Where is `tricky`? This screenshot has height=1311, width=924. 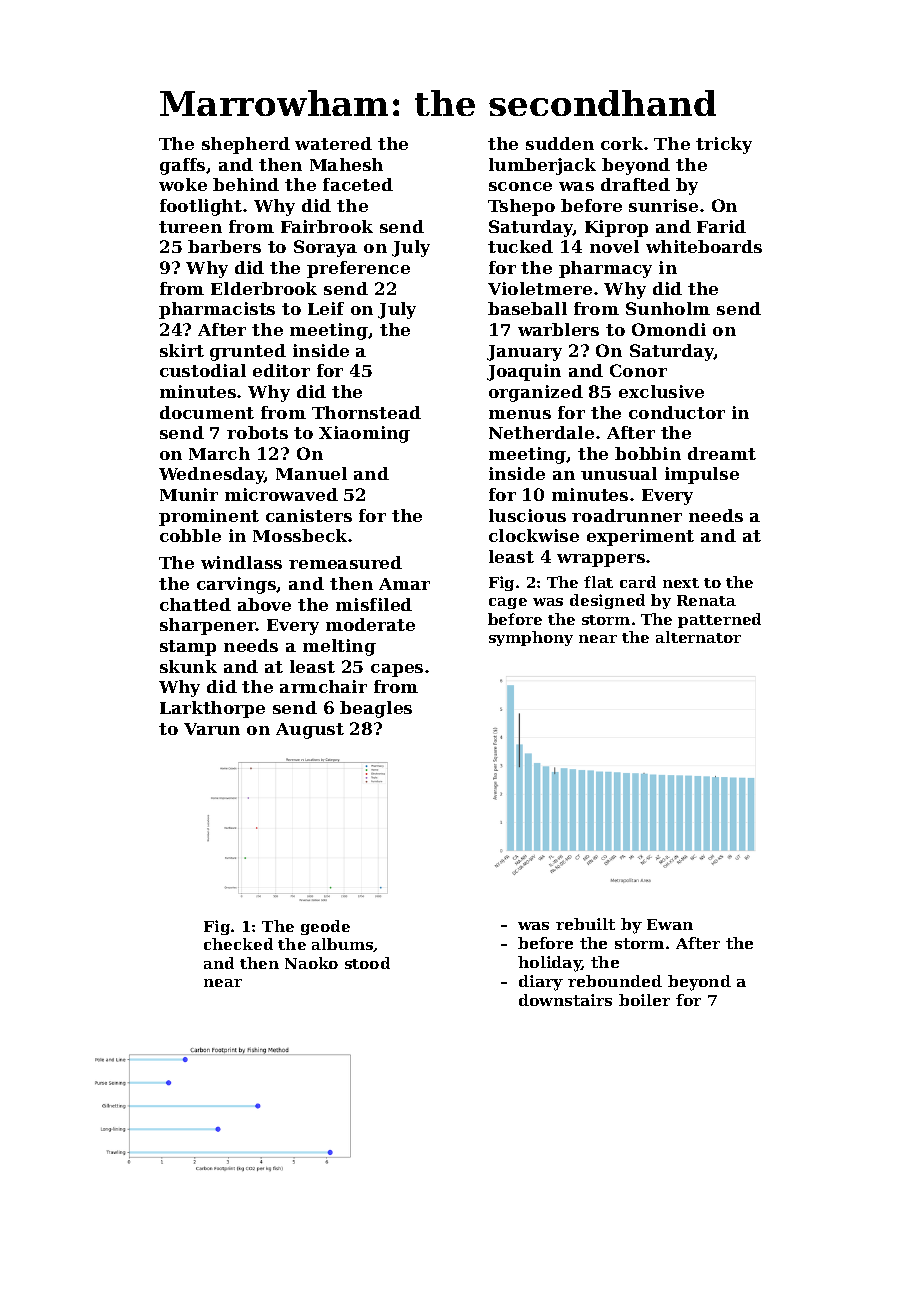
tricky is located at coordinates (724, 145).
